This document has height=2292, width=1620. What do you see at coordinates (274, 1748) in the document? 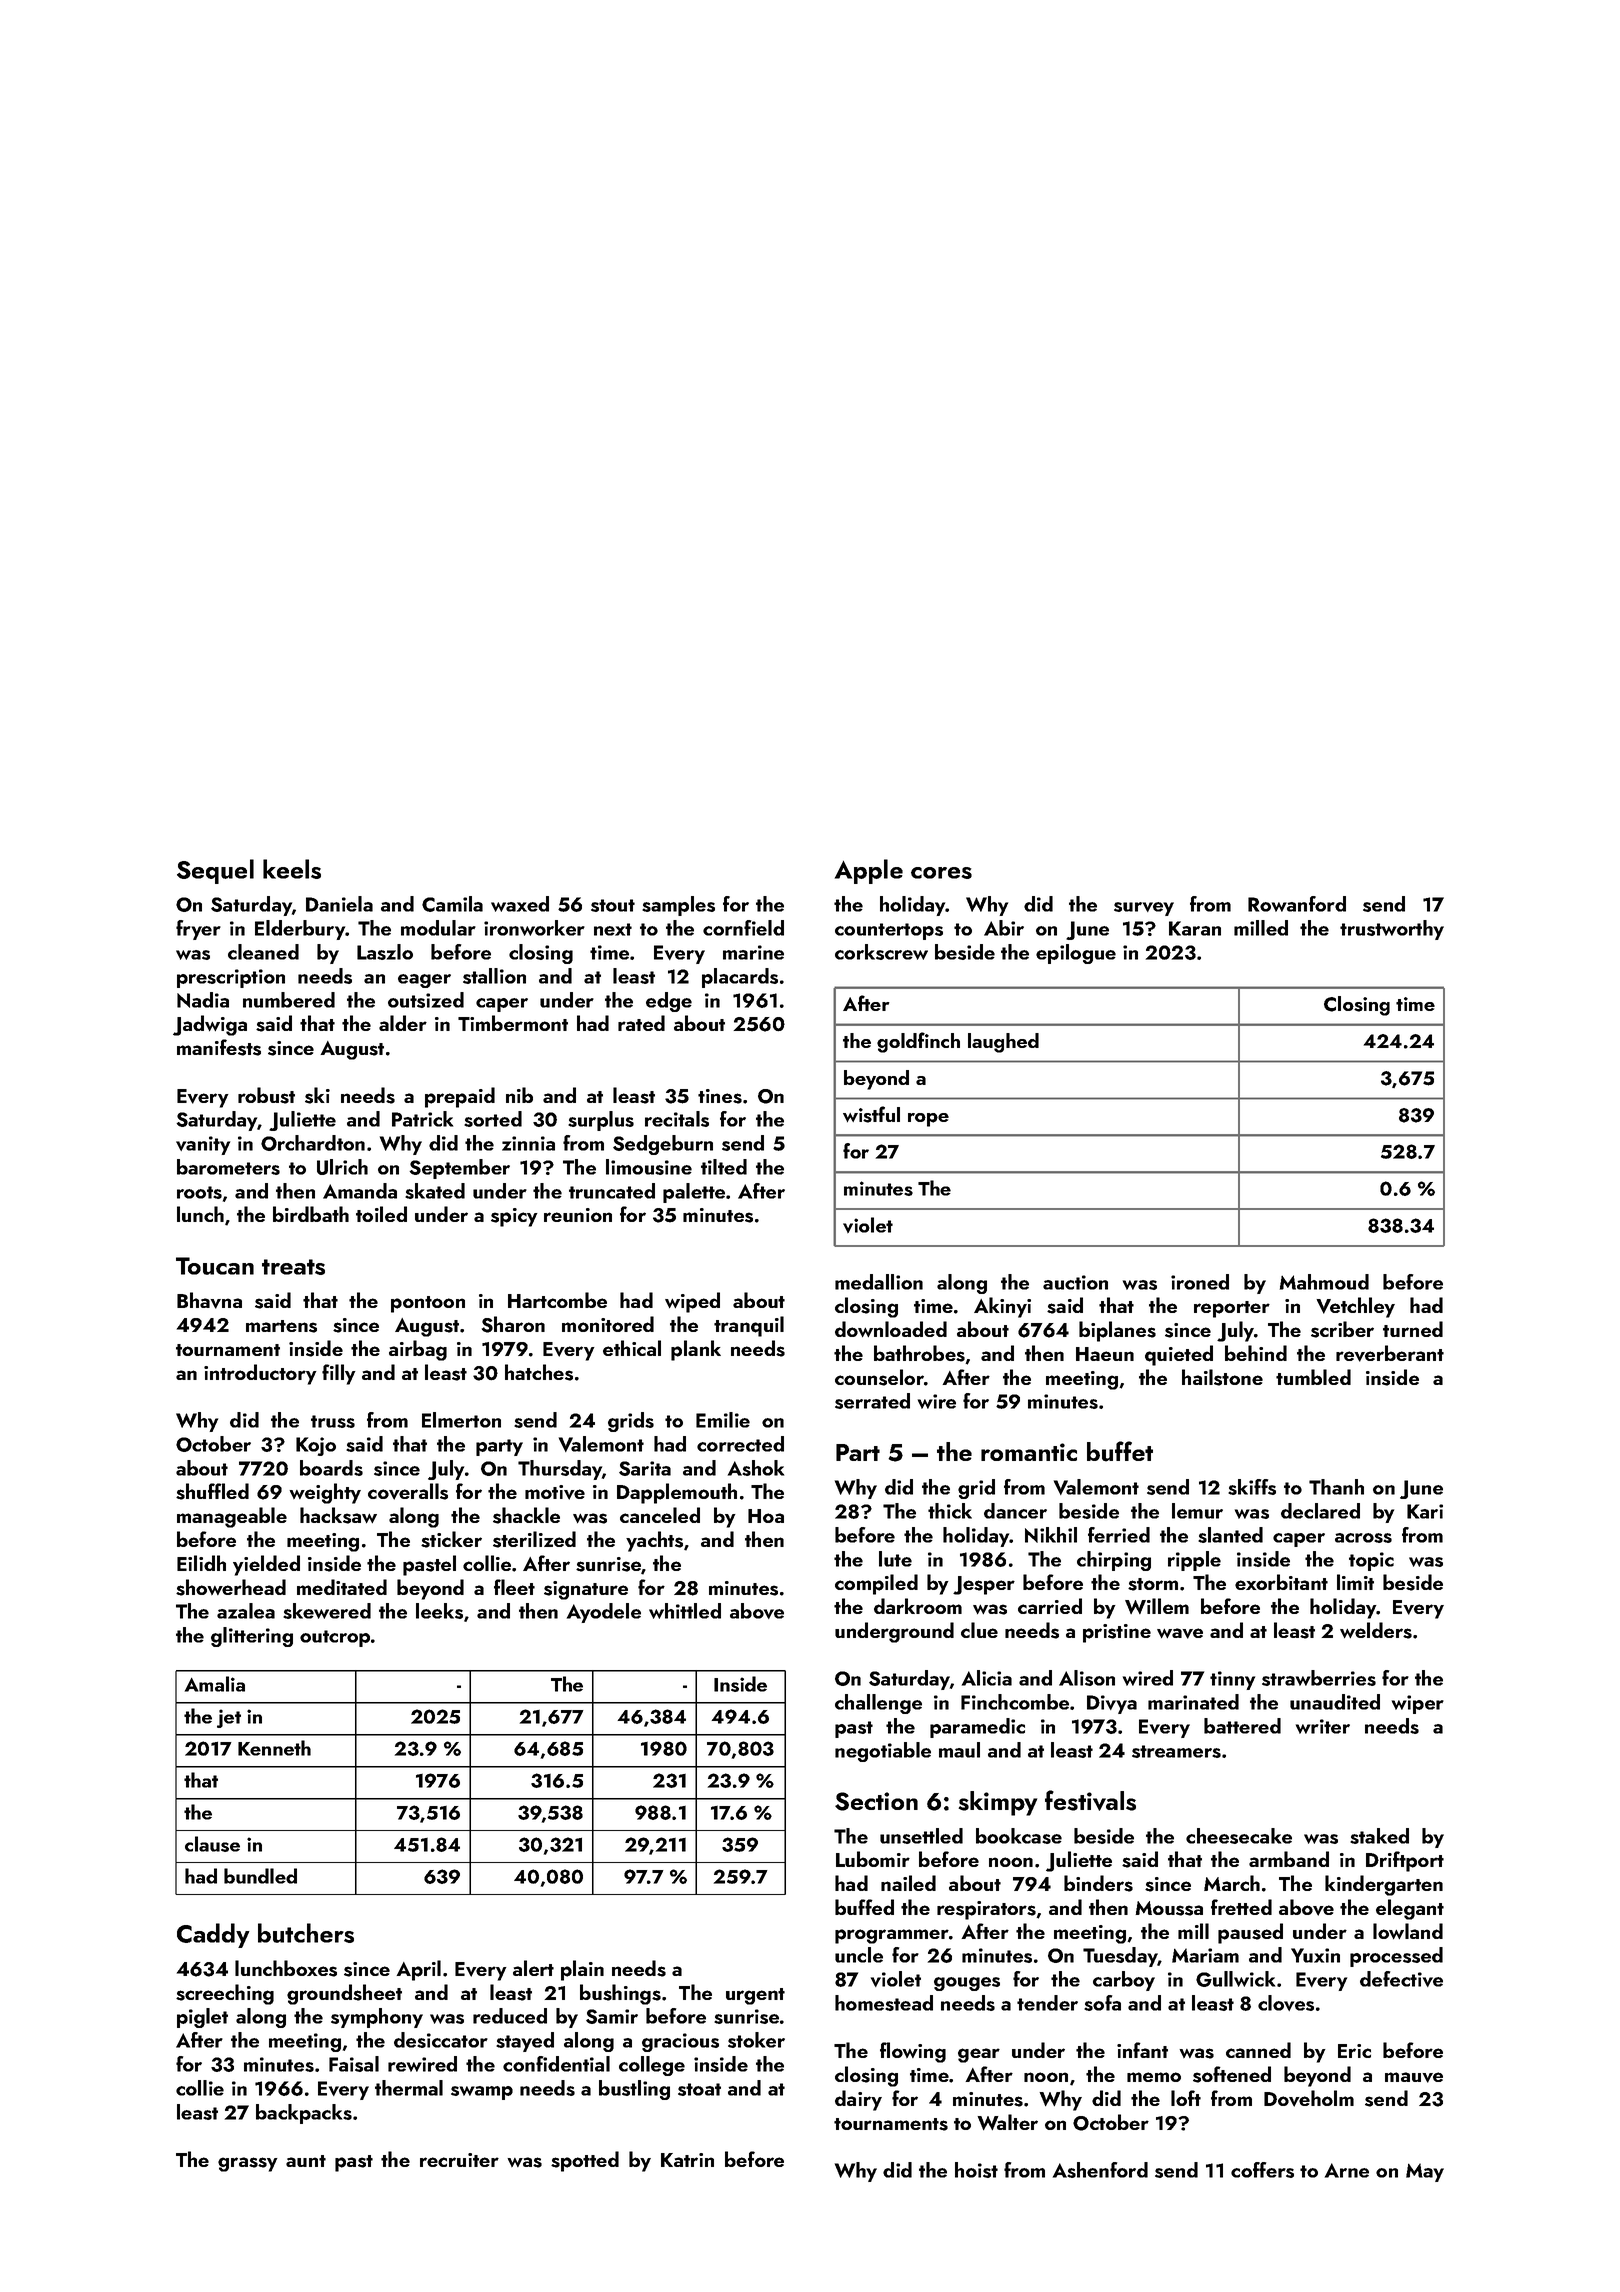
I see `Kenneth` at bounding box center [274, 1748].
